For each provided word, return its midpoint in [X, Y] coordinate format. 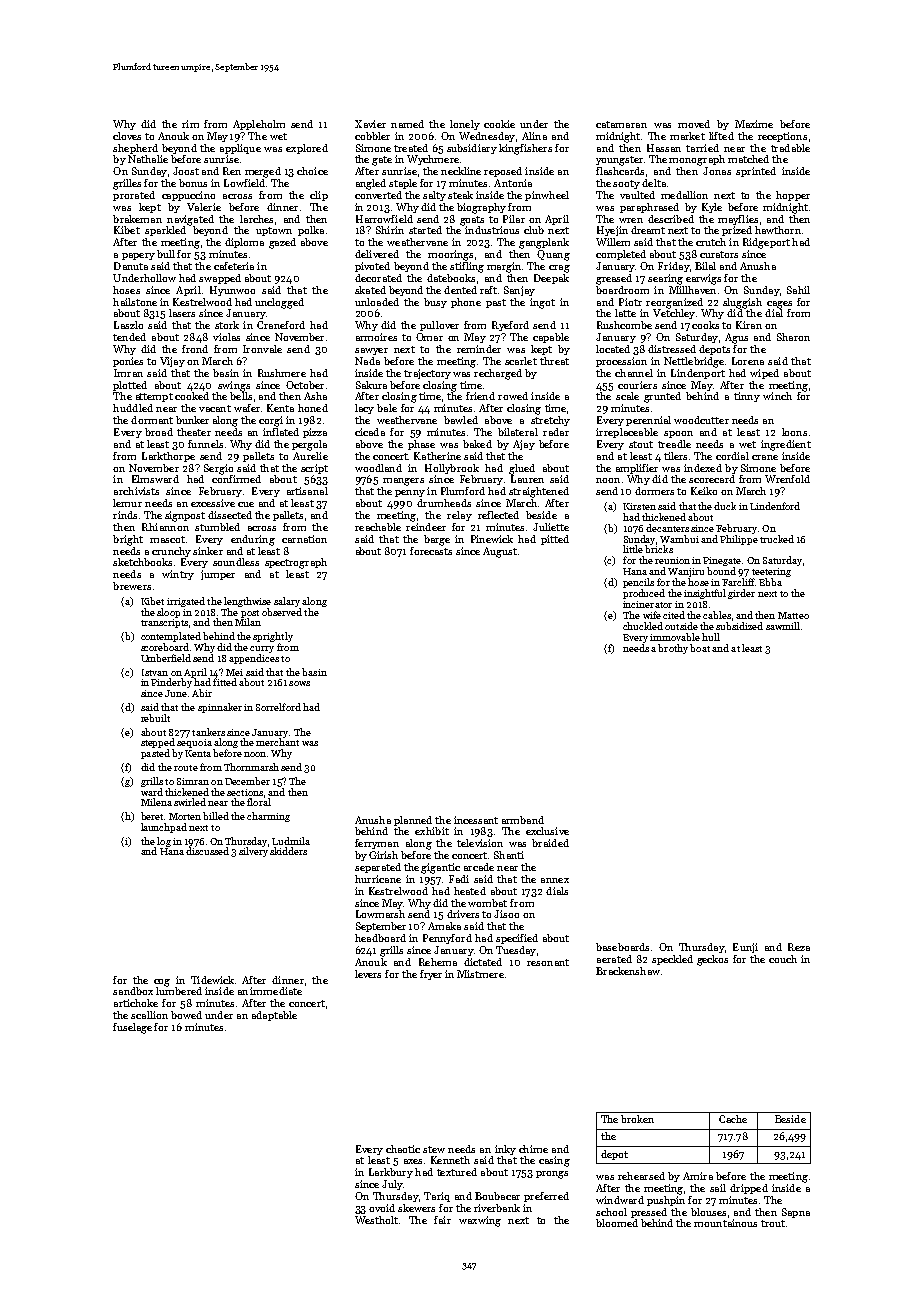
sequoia [194, 743]
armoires [376, 337]
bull [166, 254]
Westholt [376, 1220]
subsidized [739, 626]
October [305, 385]
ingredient [786, 445]
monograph [697, 160]
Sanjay [519, 291]
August [500, 552]
